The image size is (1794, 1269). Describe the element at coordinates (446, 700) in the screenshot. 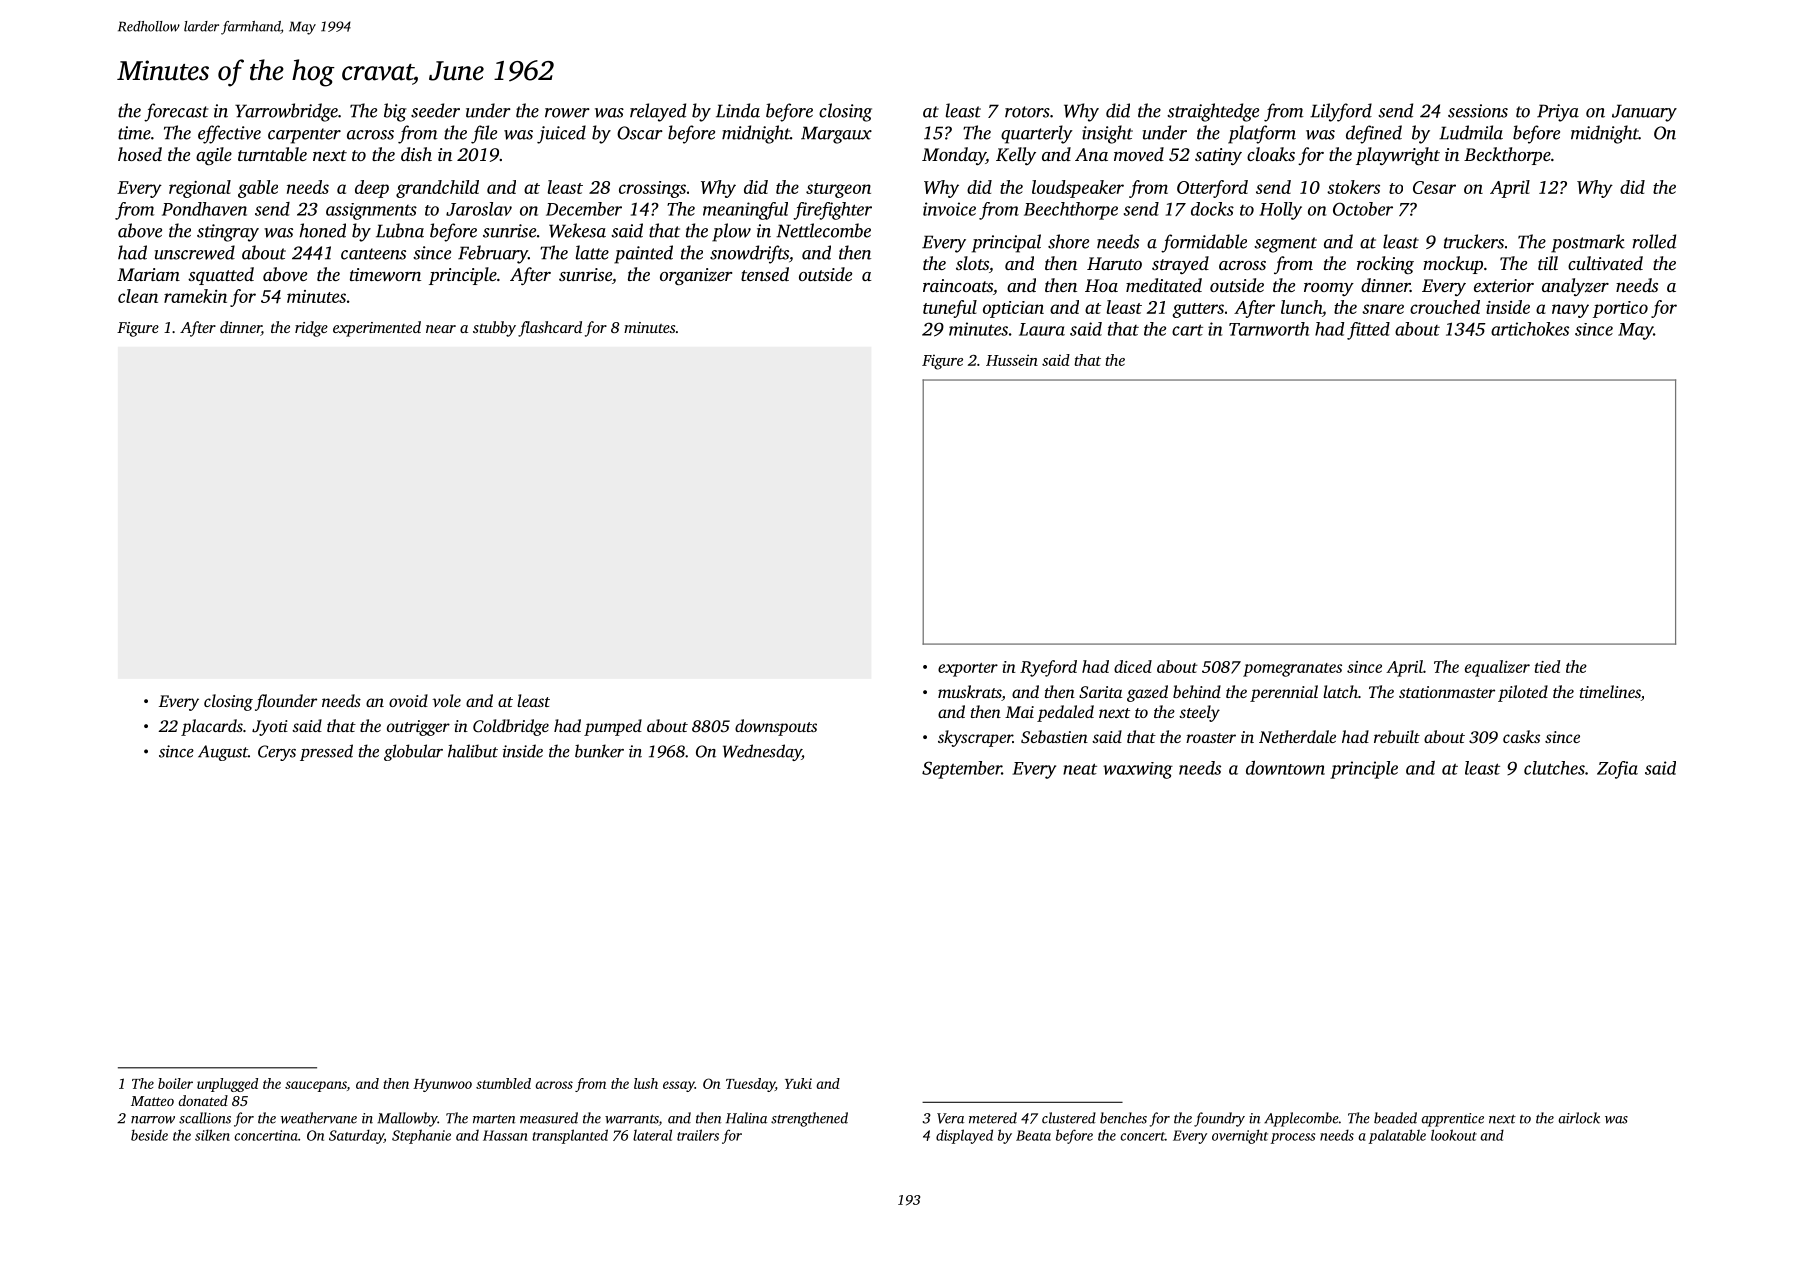

I see `vole` at that location.
